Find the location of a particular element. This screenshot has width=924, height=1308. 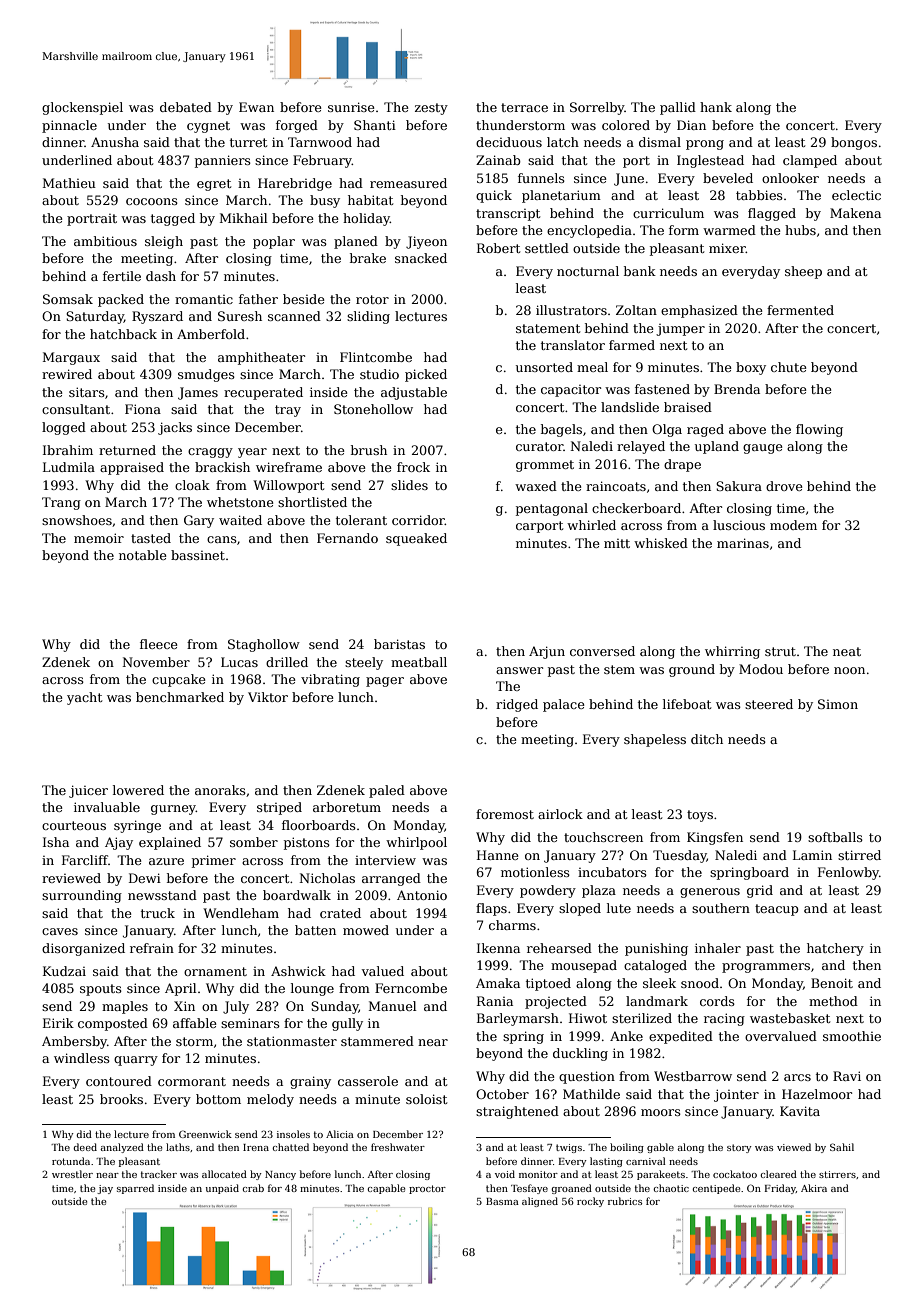

hank is located at coordinates (716, 107).
